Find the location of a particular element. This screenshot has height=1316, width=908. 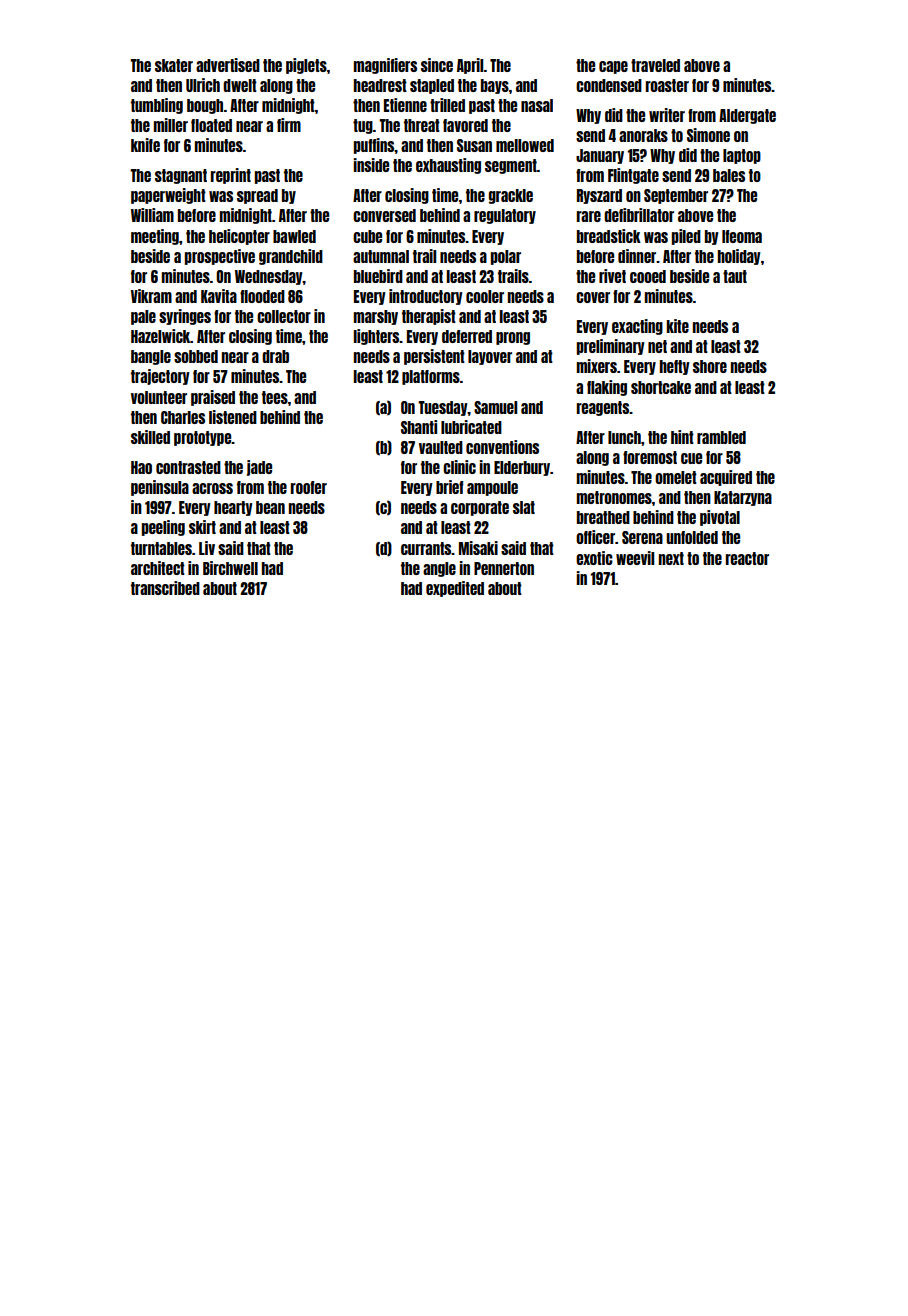

polar is located at coordinates (506, 257).
